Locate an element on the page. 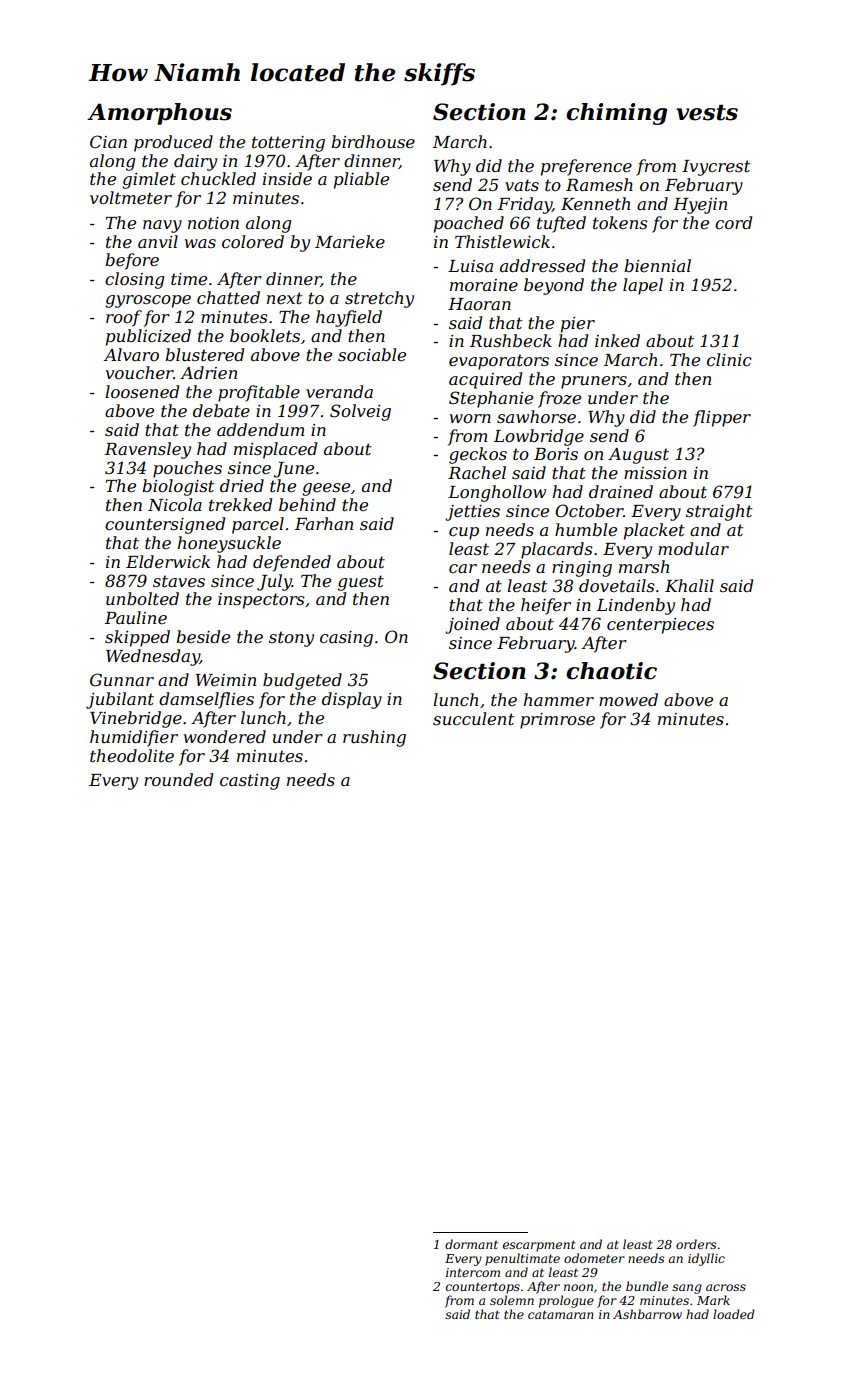  countersigned is located at coordinates (165, 525).
